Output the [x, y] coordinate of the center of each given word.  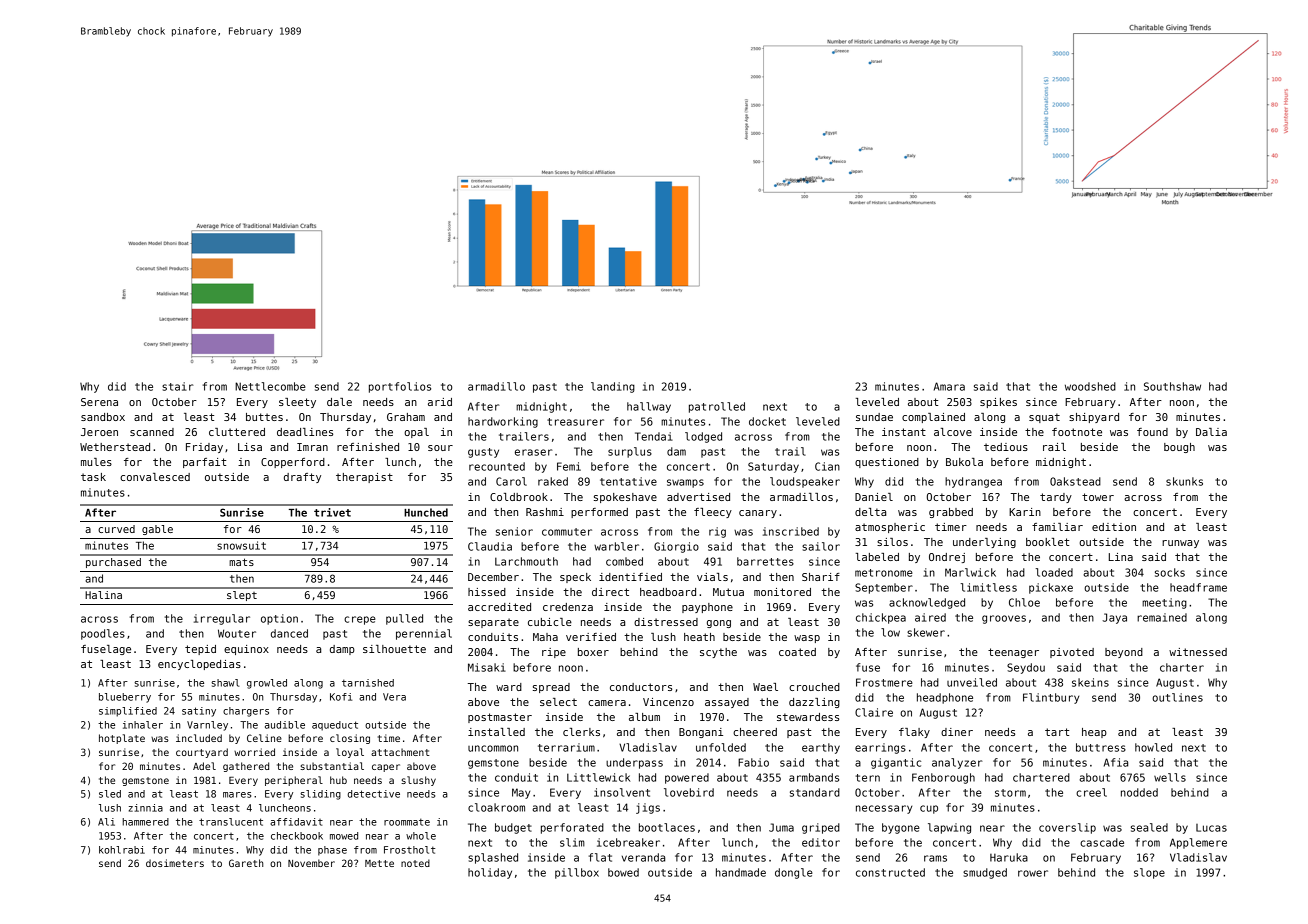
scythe [718, 653]
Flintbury [1051, 698]
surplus [630, 452]
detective [374, 794]
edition [1114, 527]
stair [177, 386]
